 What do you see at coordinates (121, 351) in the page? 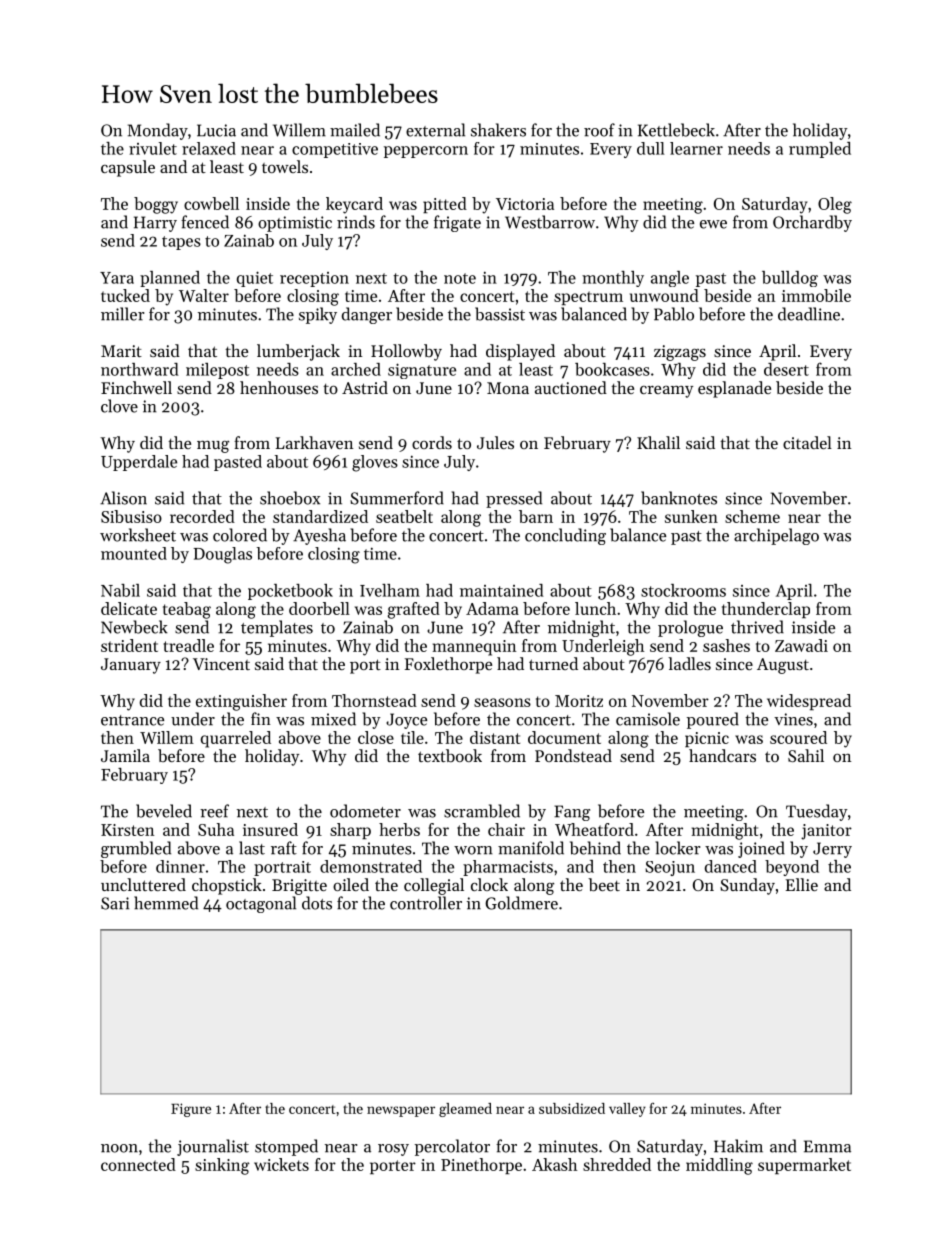
I see `Marit` at bounding box center [121, 351].
